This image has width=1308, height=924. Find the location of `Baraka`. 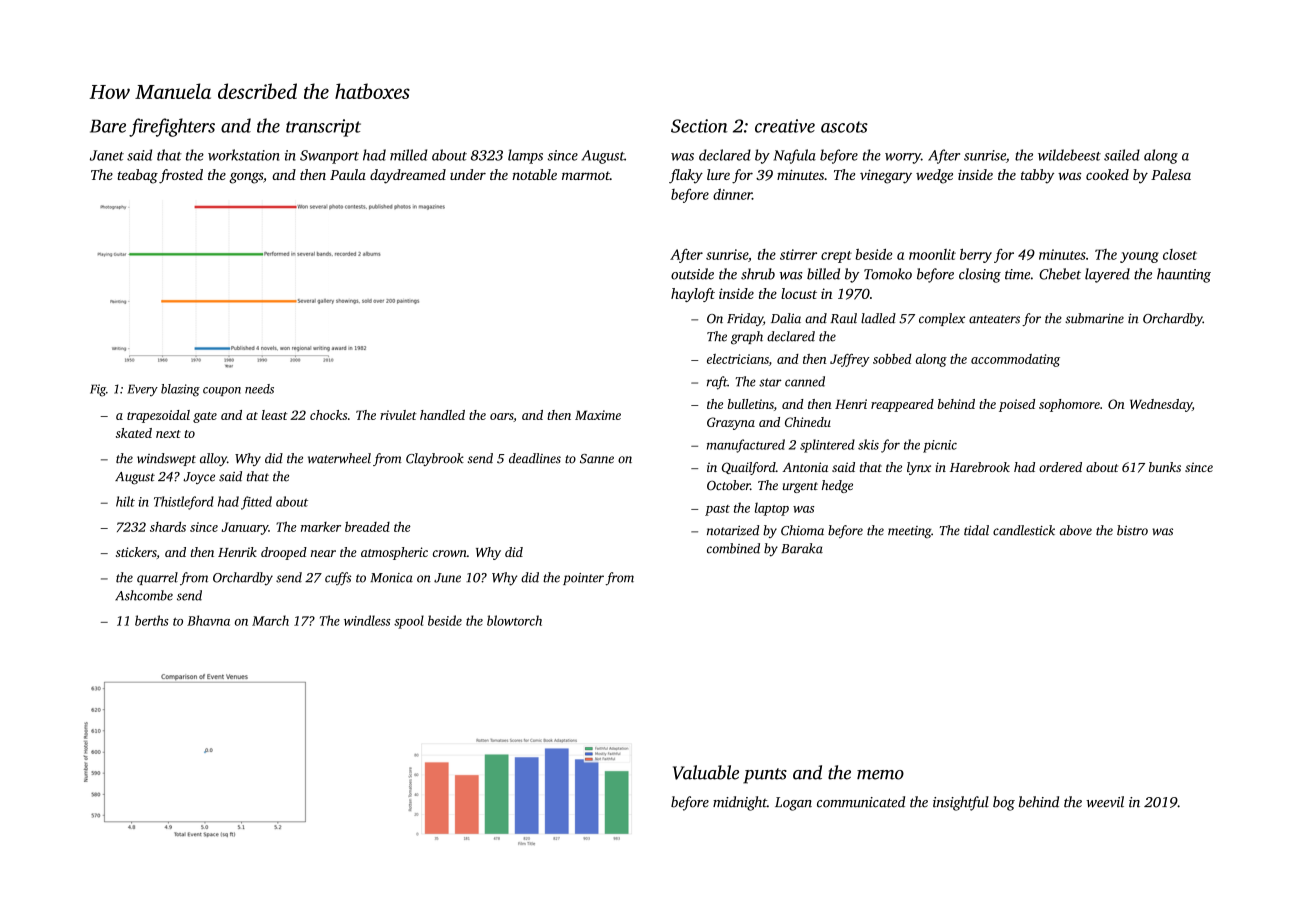

Baraka is located at coordinates (802, 548).
